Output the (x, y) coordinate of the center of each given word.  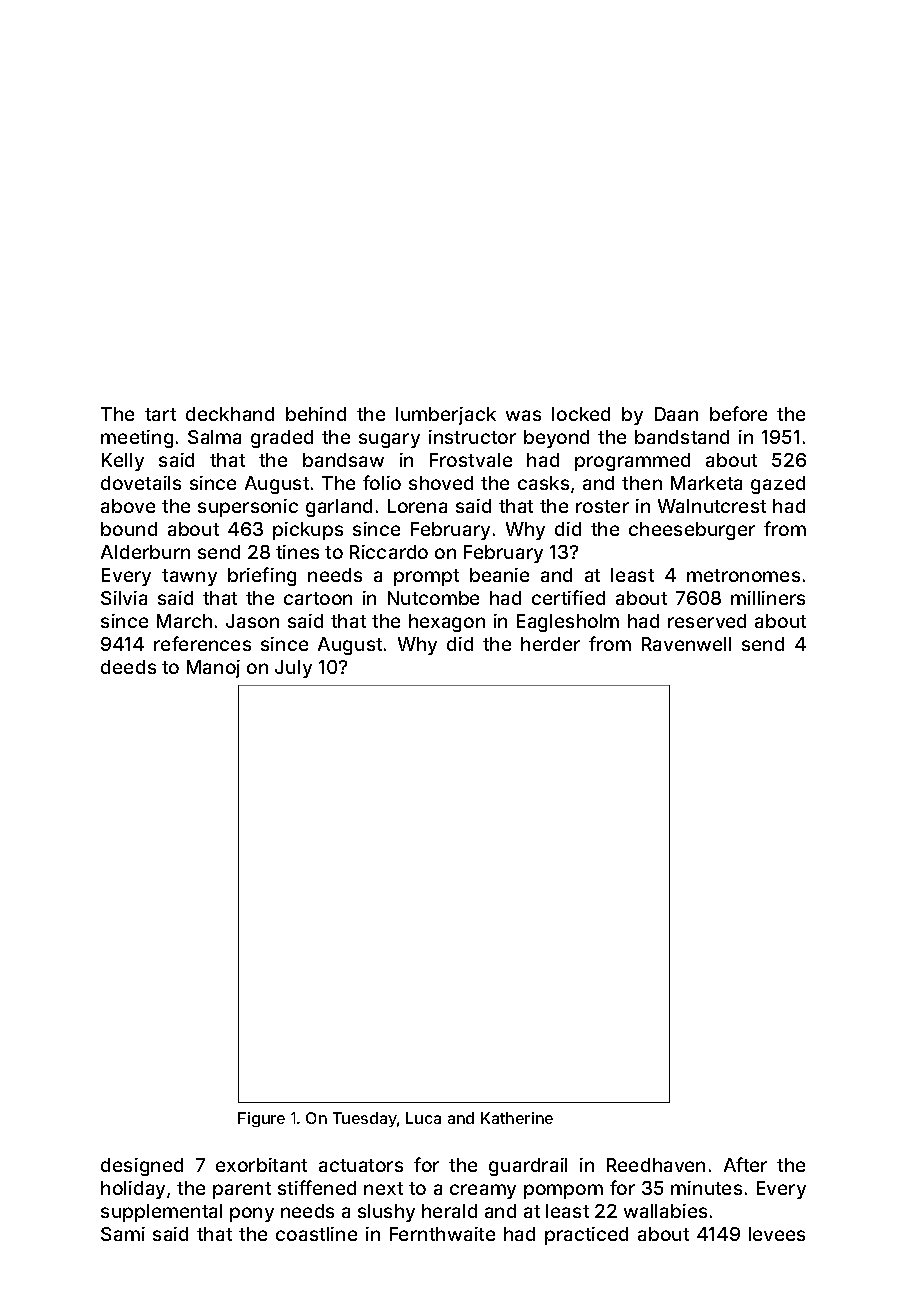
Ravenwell (686, 644)
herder (550, 644)
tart (160, 414)
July (293, 669)
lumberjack (446, 416)
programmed (632, 462)
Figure (261, 1119)
